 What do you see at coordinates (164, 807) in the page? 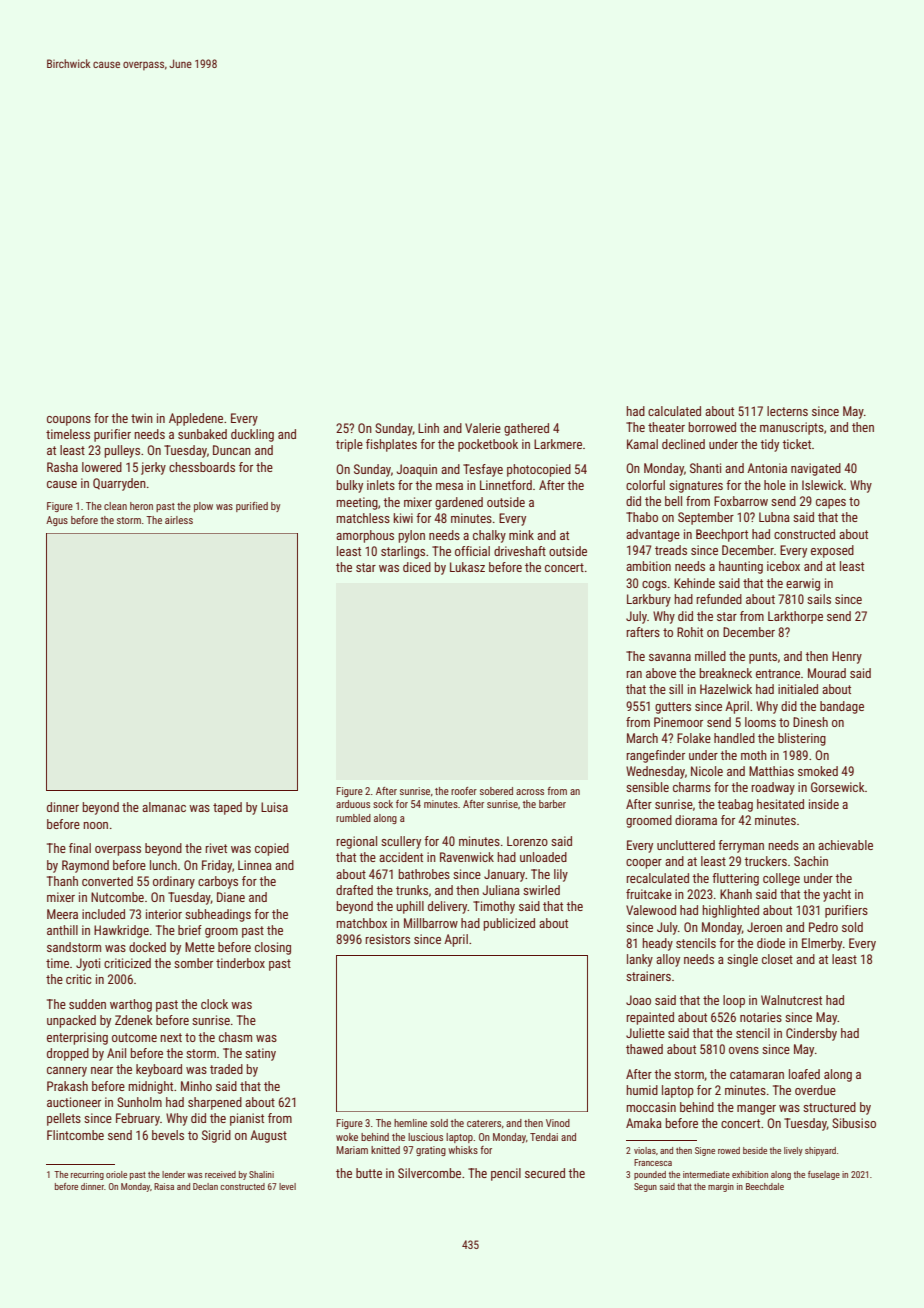
I see `almanac` at bounding box center [164, 807].
